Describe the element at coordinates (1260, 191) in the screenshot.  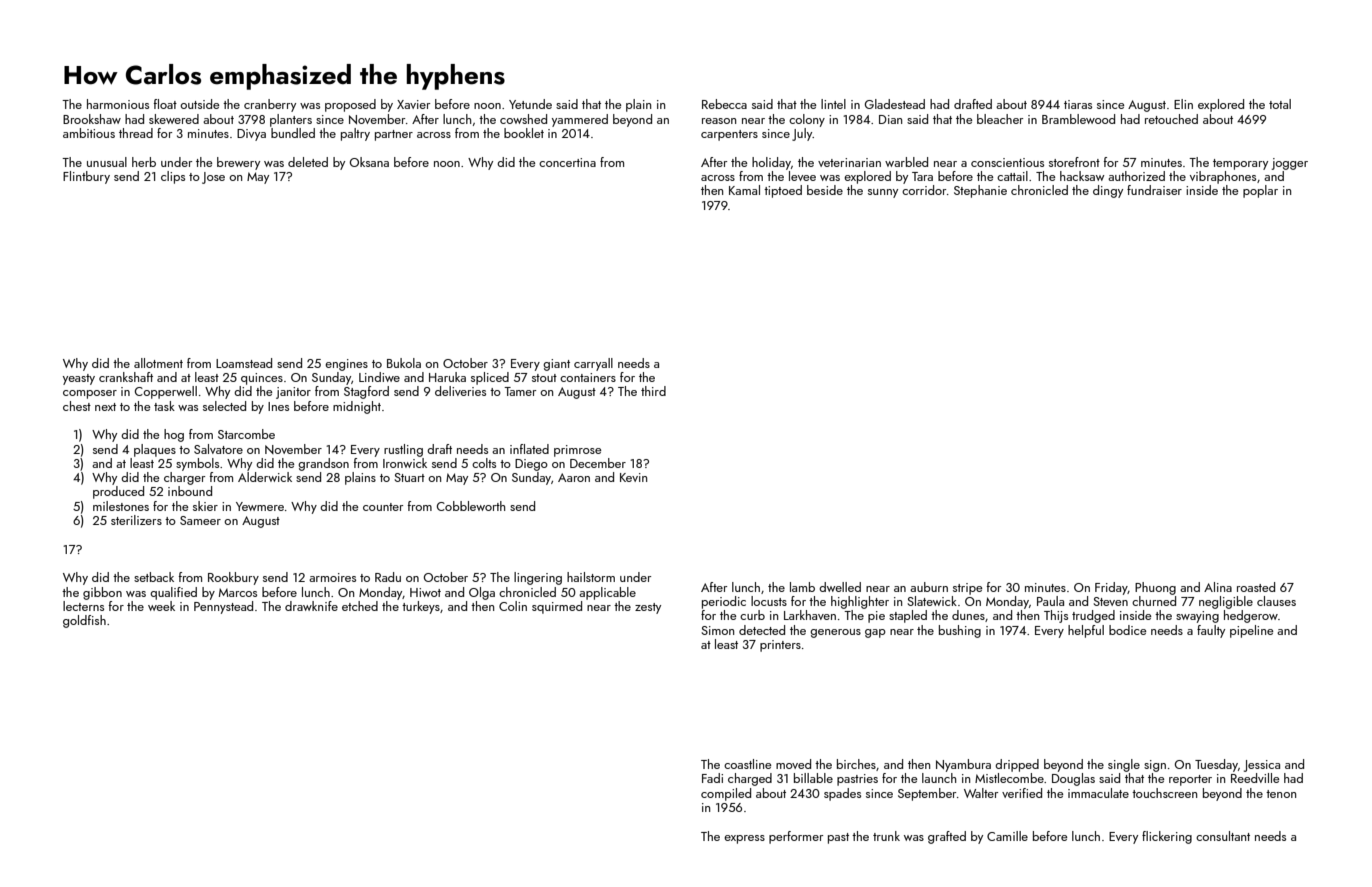
I see `poplar` at that location.
